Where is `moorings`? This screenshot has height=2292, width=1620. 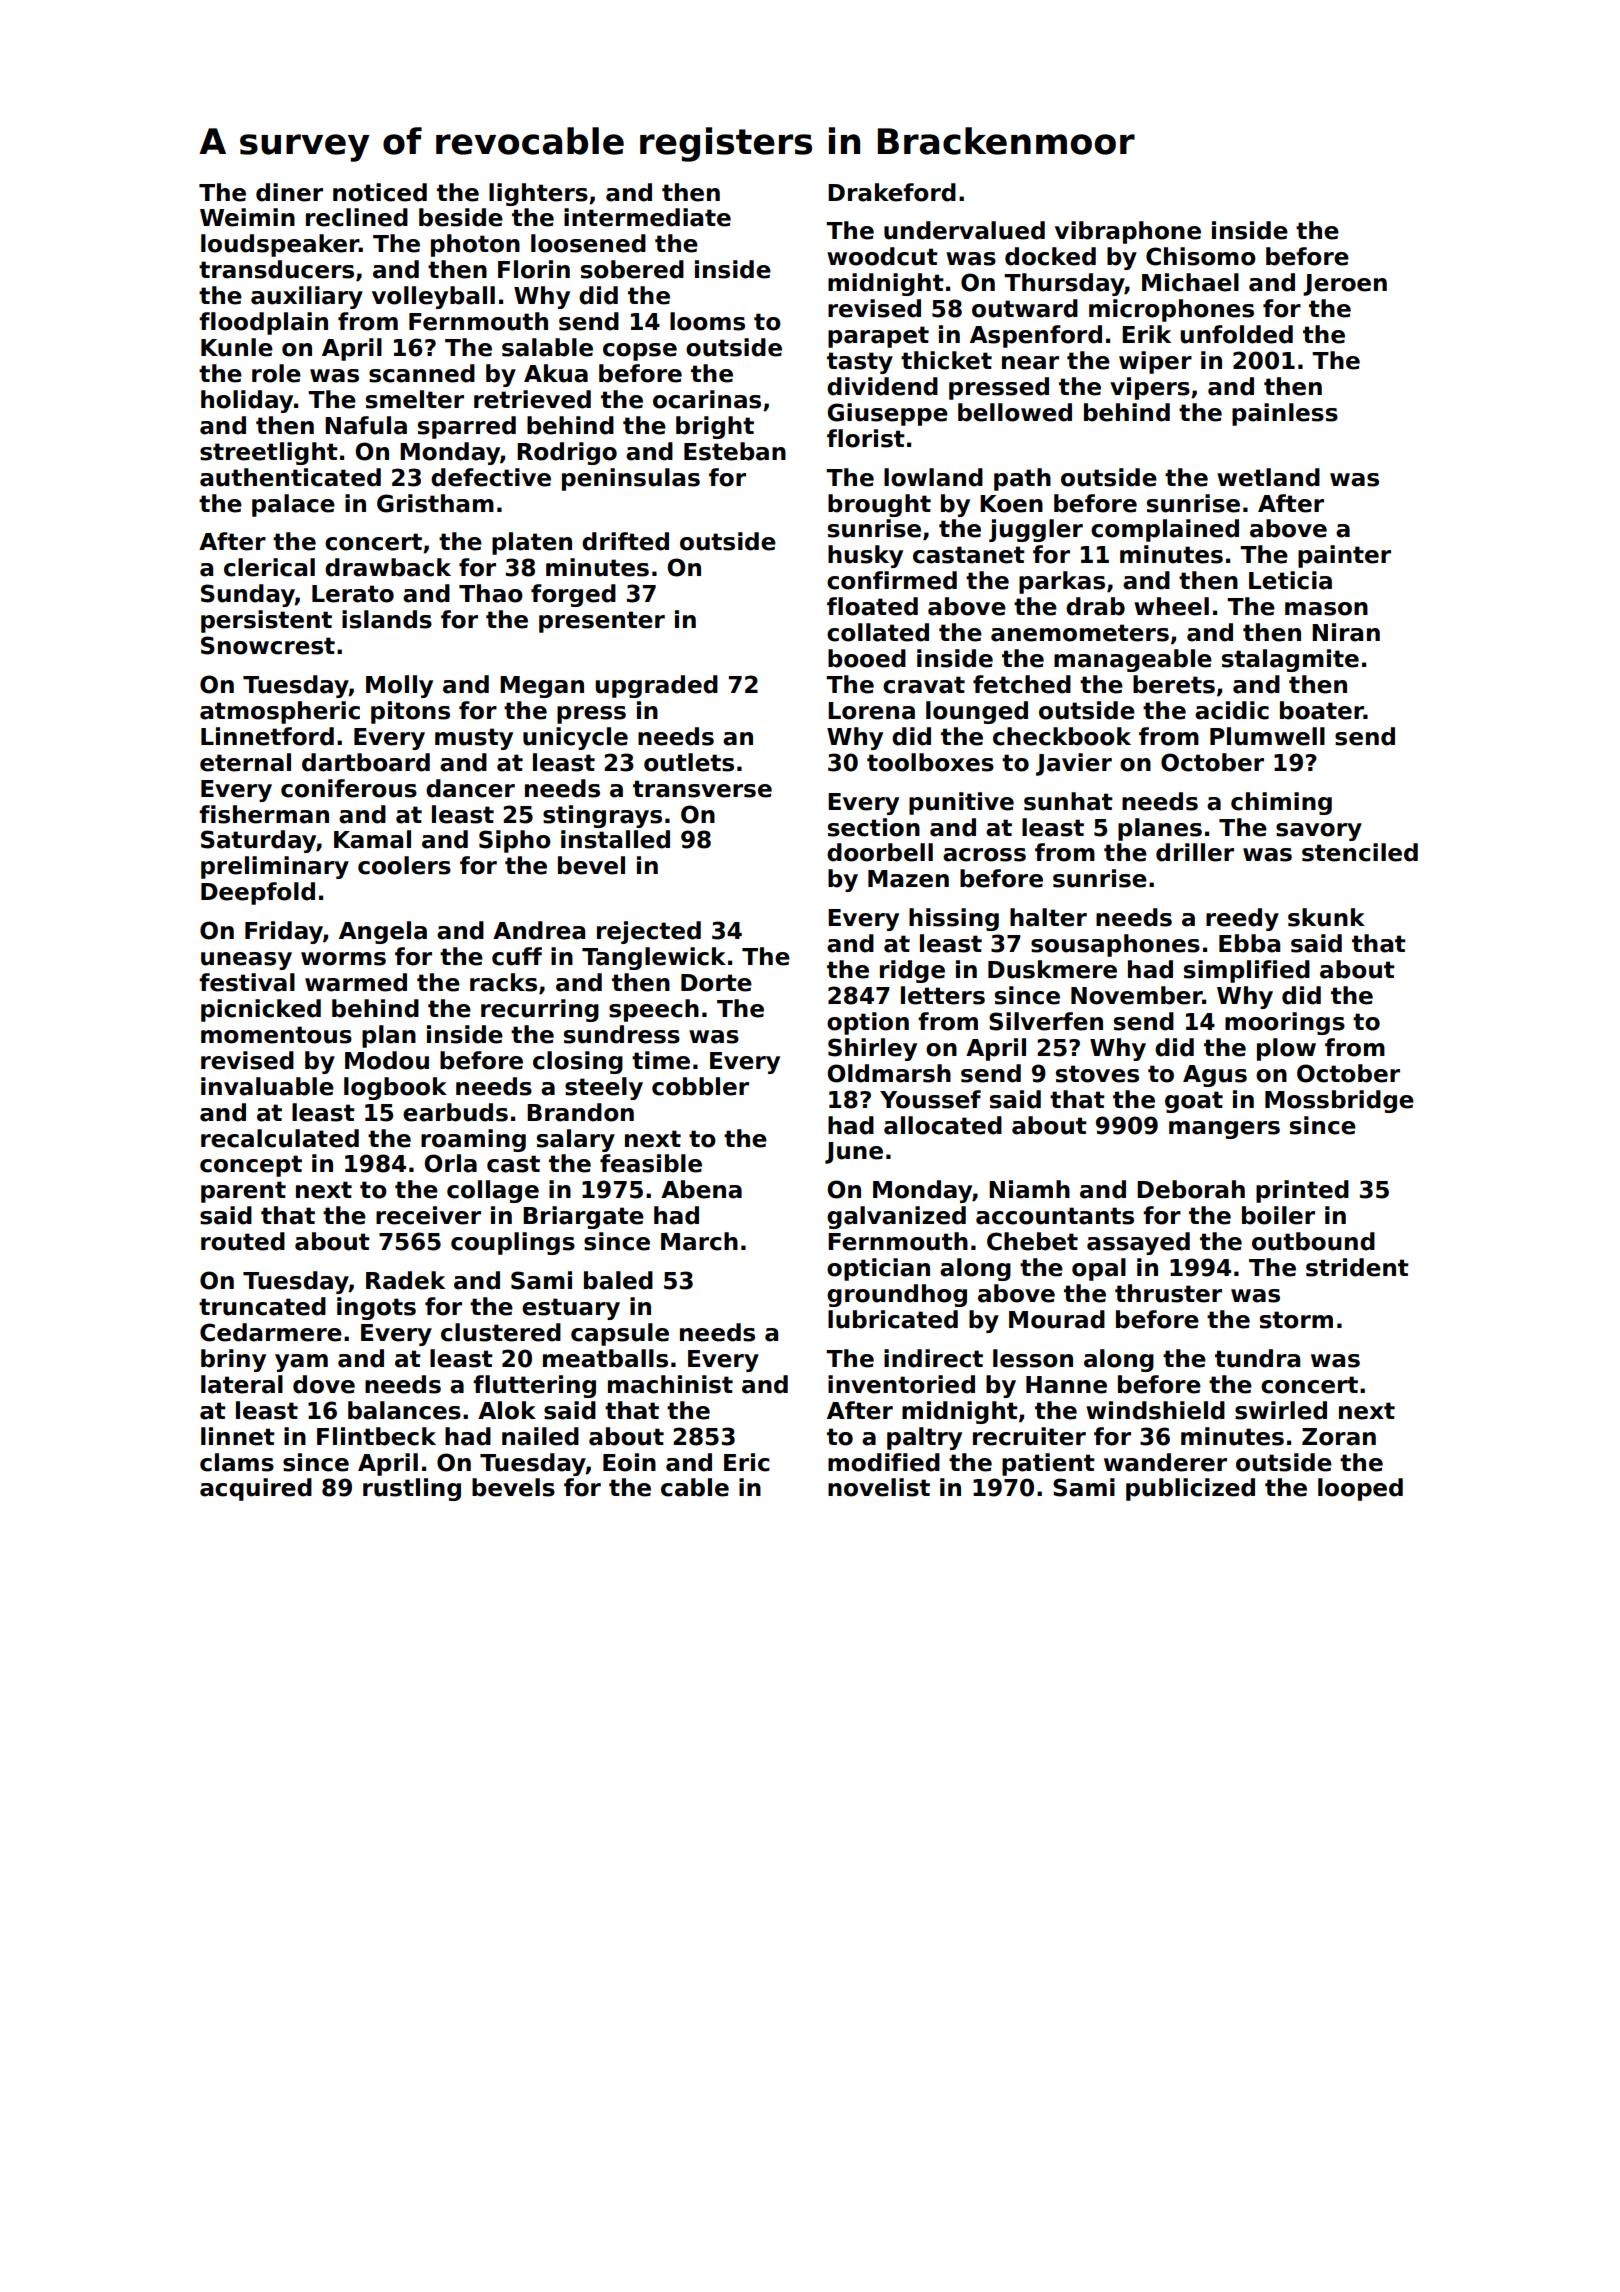
moorings is located at coordinates (1285, 1023).
